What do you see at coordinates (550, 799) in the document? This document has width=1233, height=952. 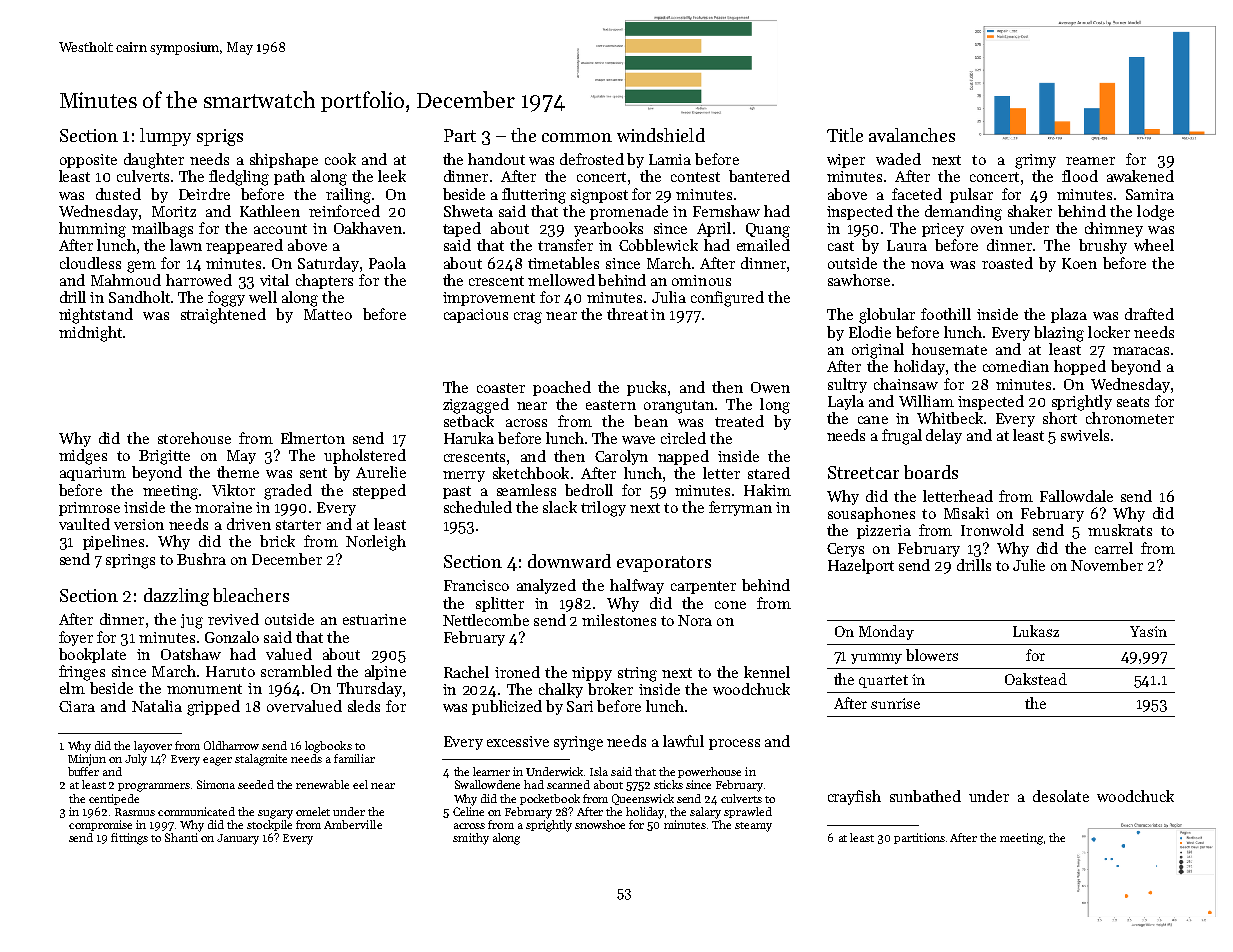 I see `pocketbook` at bounding box center [550, 799].
